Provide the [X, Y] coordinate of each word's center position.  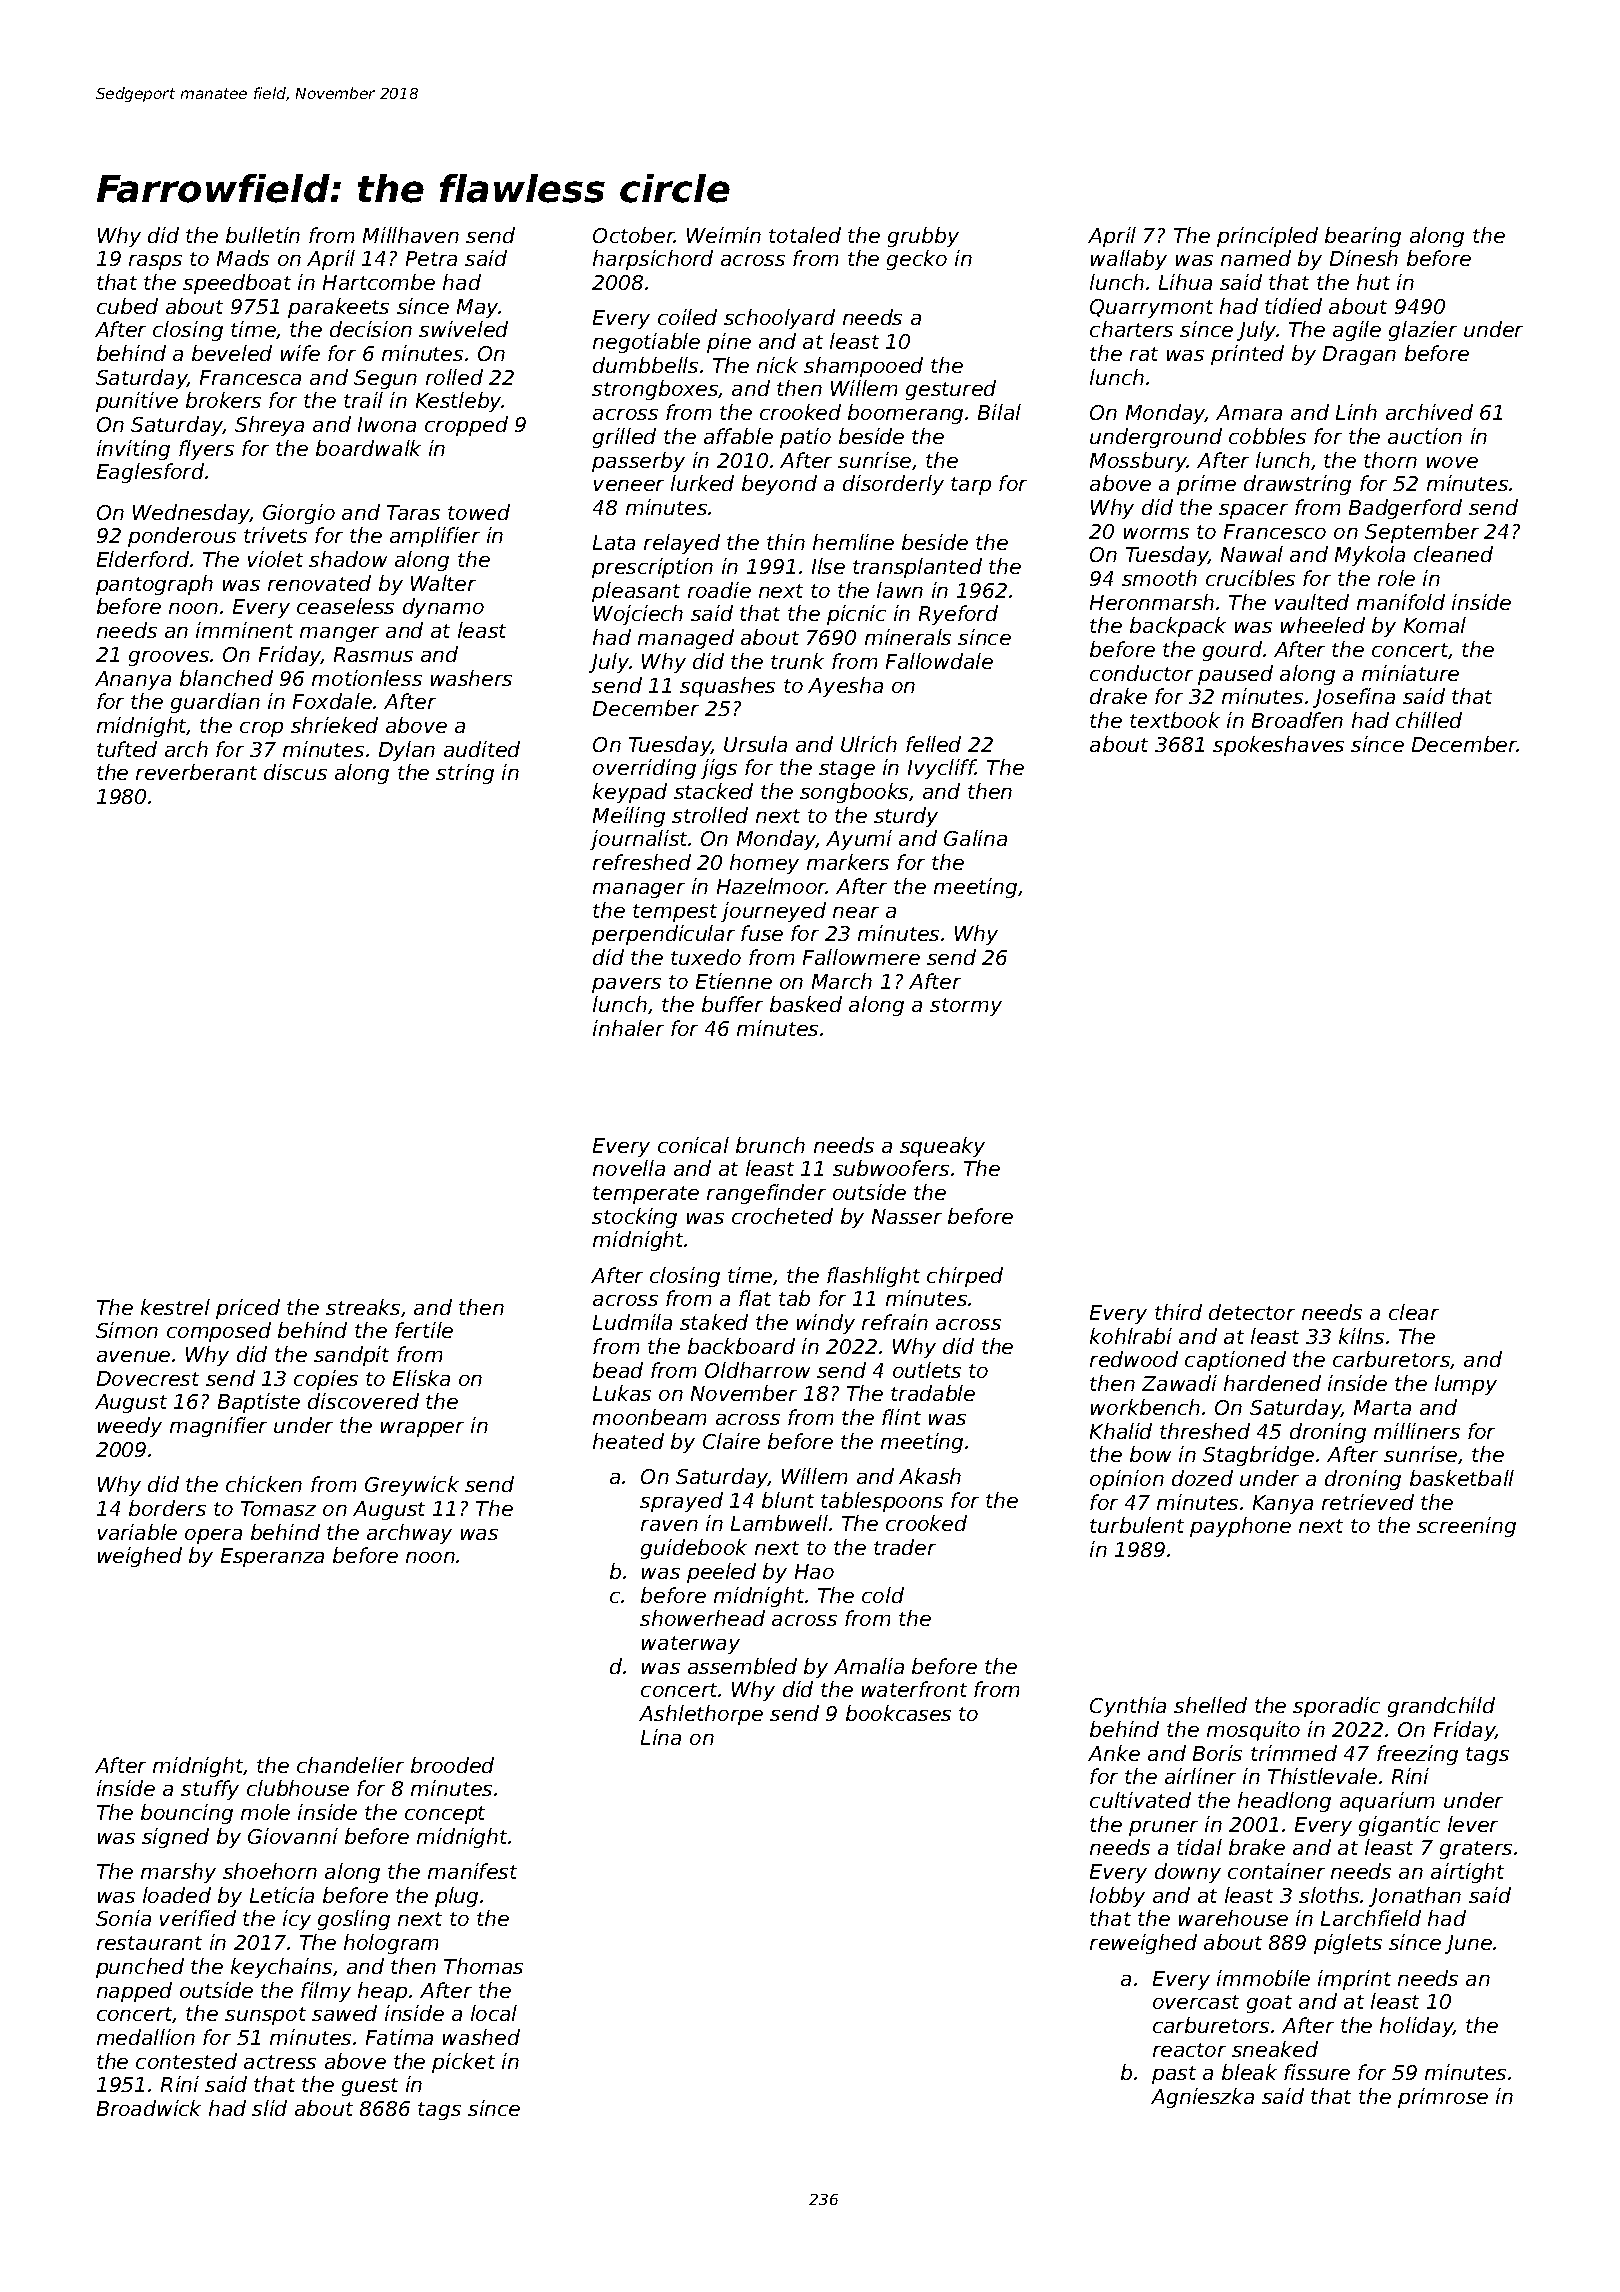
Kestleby [459, 402]
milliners [1417, 1431]
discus [295, 772]
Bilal [999, 412]
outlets [927, 1370]
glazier [1423, 331]
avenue [133, 1356]
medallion [146, 2037]
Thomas [483, 1966]
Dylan [407, 751]
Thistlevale [1322, 1776]
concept [445, 1815]
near [856, 912]
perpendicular [663, 935]
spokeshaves [1278, 746]
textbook [1175, 720]
